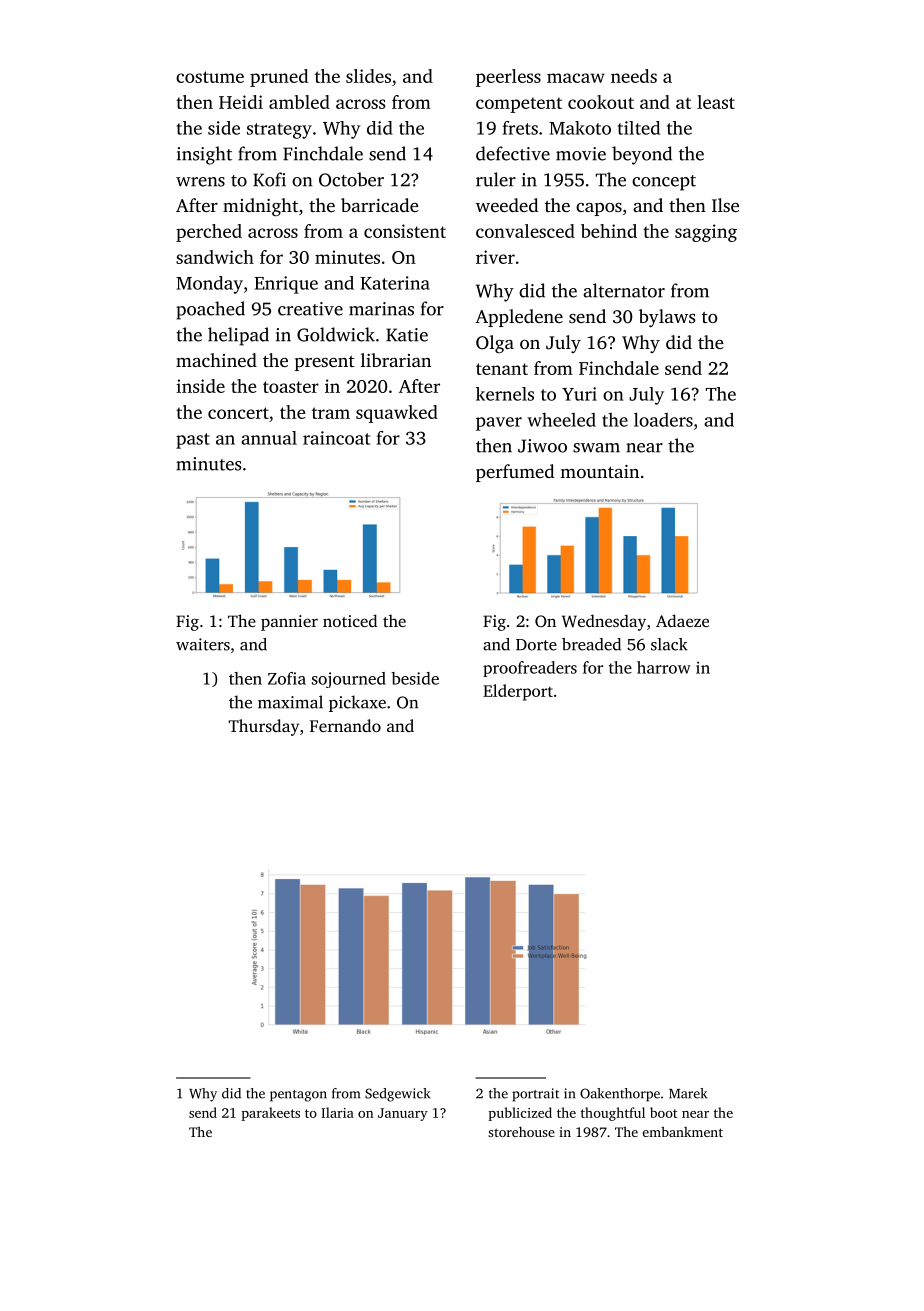  Describe the element at coordinates (380, 205) in the document. I see `barricade` at that location.
